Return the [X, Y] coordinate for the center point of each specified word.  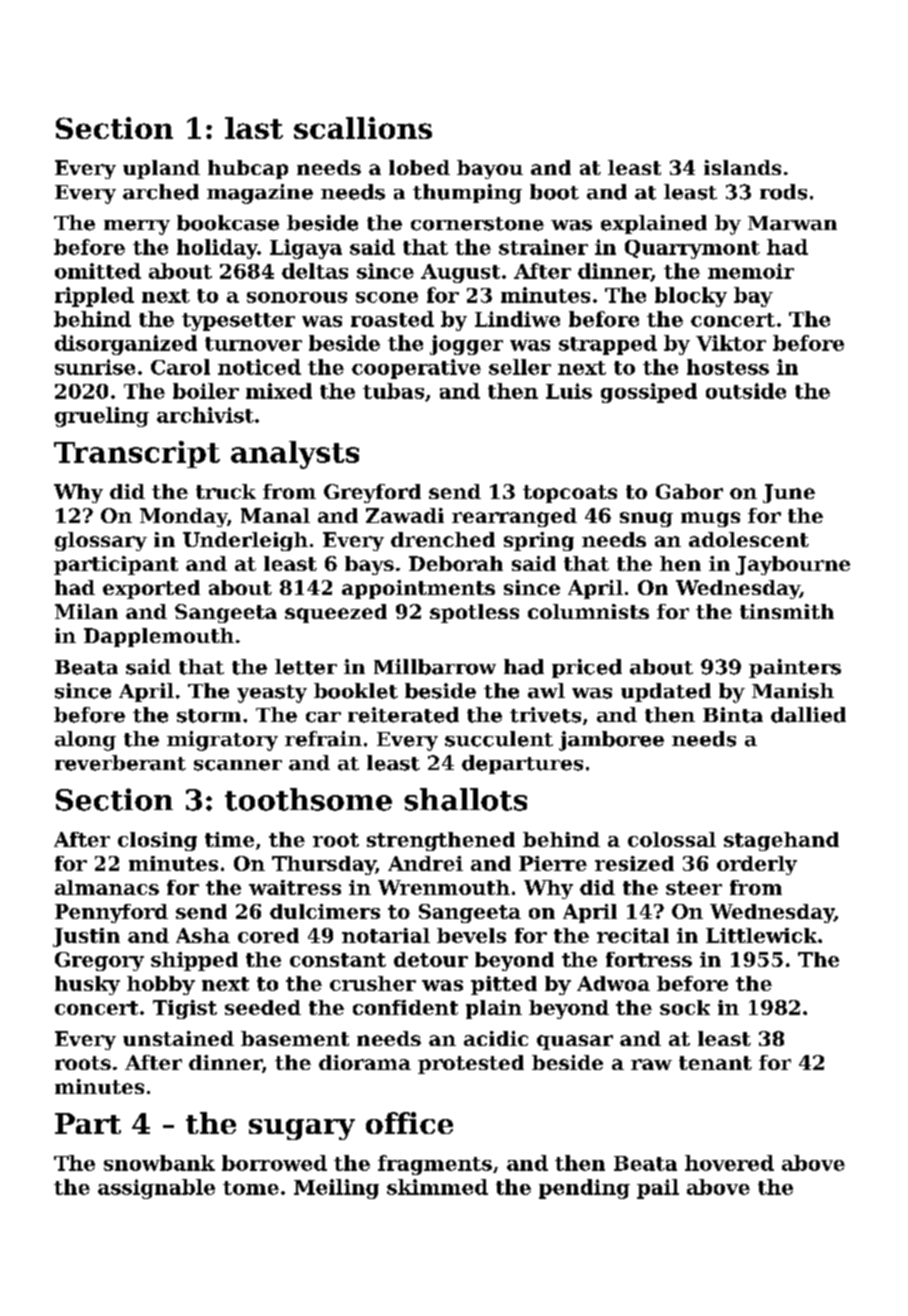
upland [161, 169]
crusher [373, 983]
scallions [363, 128]
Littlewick [761, 935]
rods [783, 192]
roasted [392, 319]
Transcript [137, 454]
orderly [757, 865]
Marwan [792, 223]
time [229, 839]
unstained [178, 1038]
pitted [504, 985]
